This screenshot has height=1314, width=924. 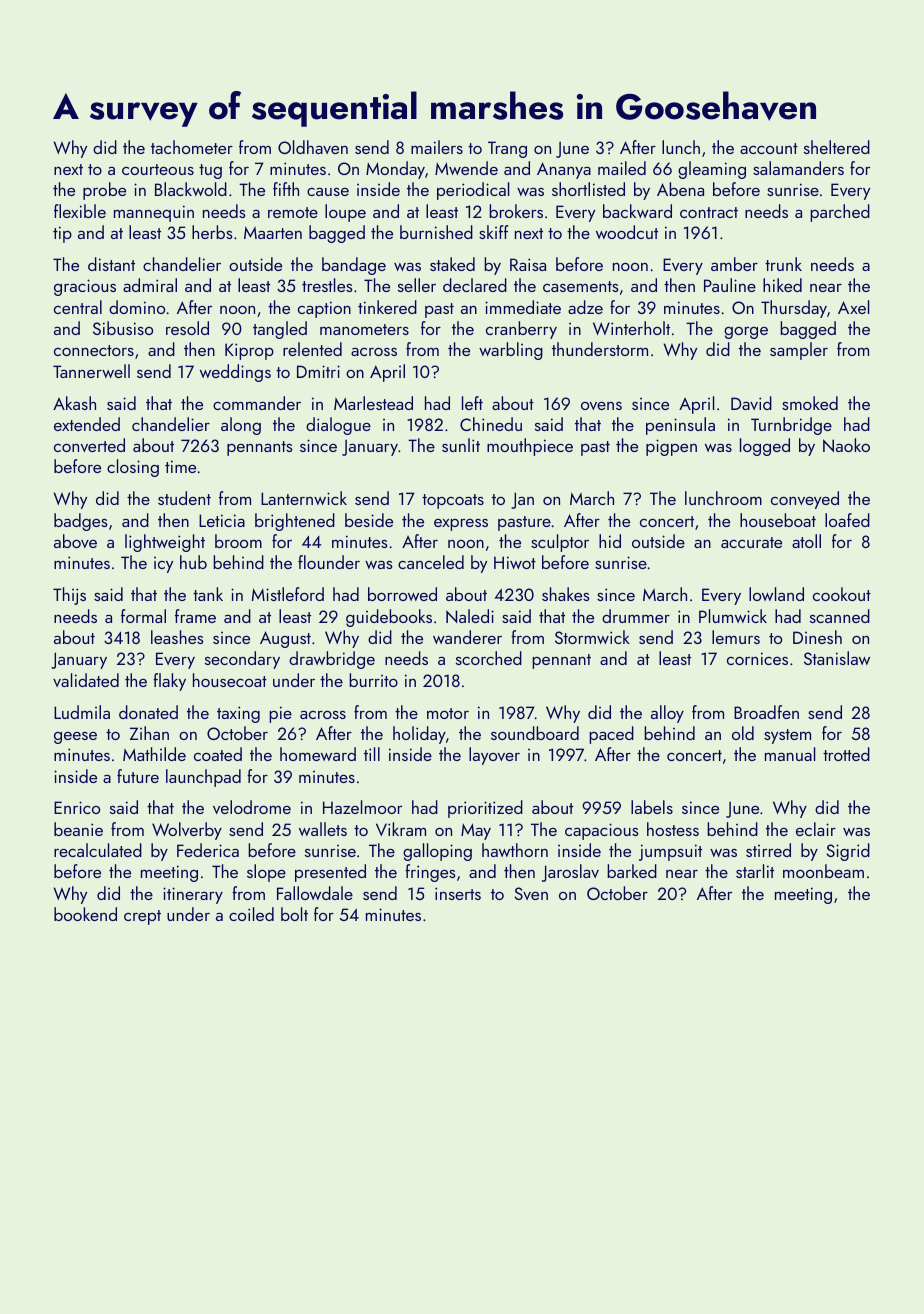 I want to click on account, so click(x=769, y=148).
